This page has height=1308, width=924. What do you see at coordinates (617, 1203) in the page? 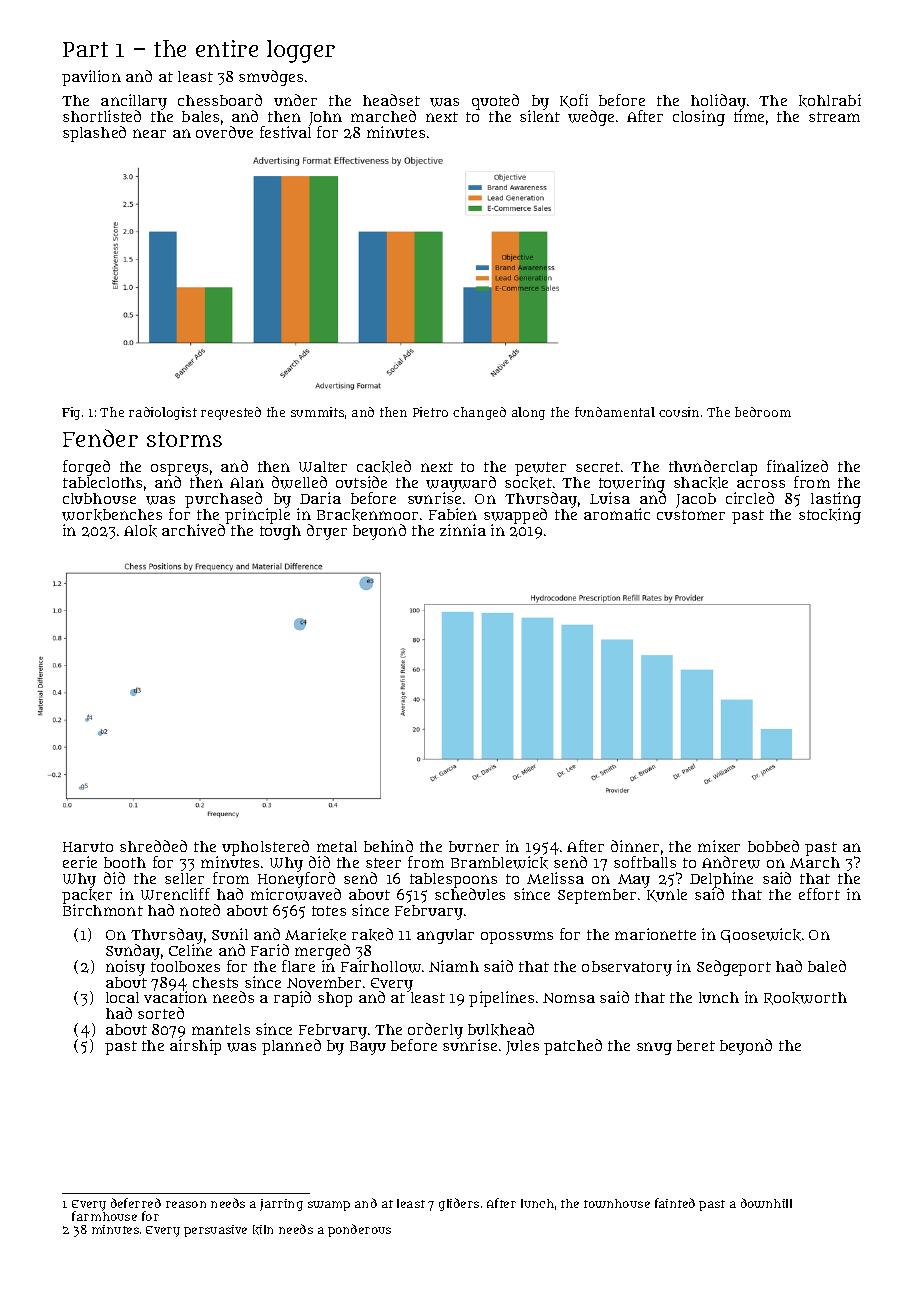
I see `townhouse` at bounding box center [617, 1203].
